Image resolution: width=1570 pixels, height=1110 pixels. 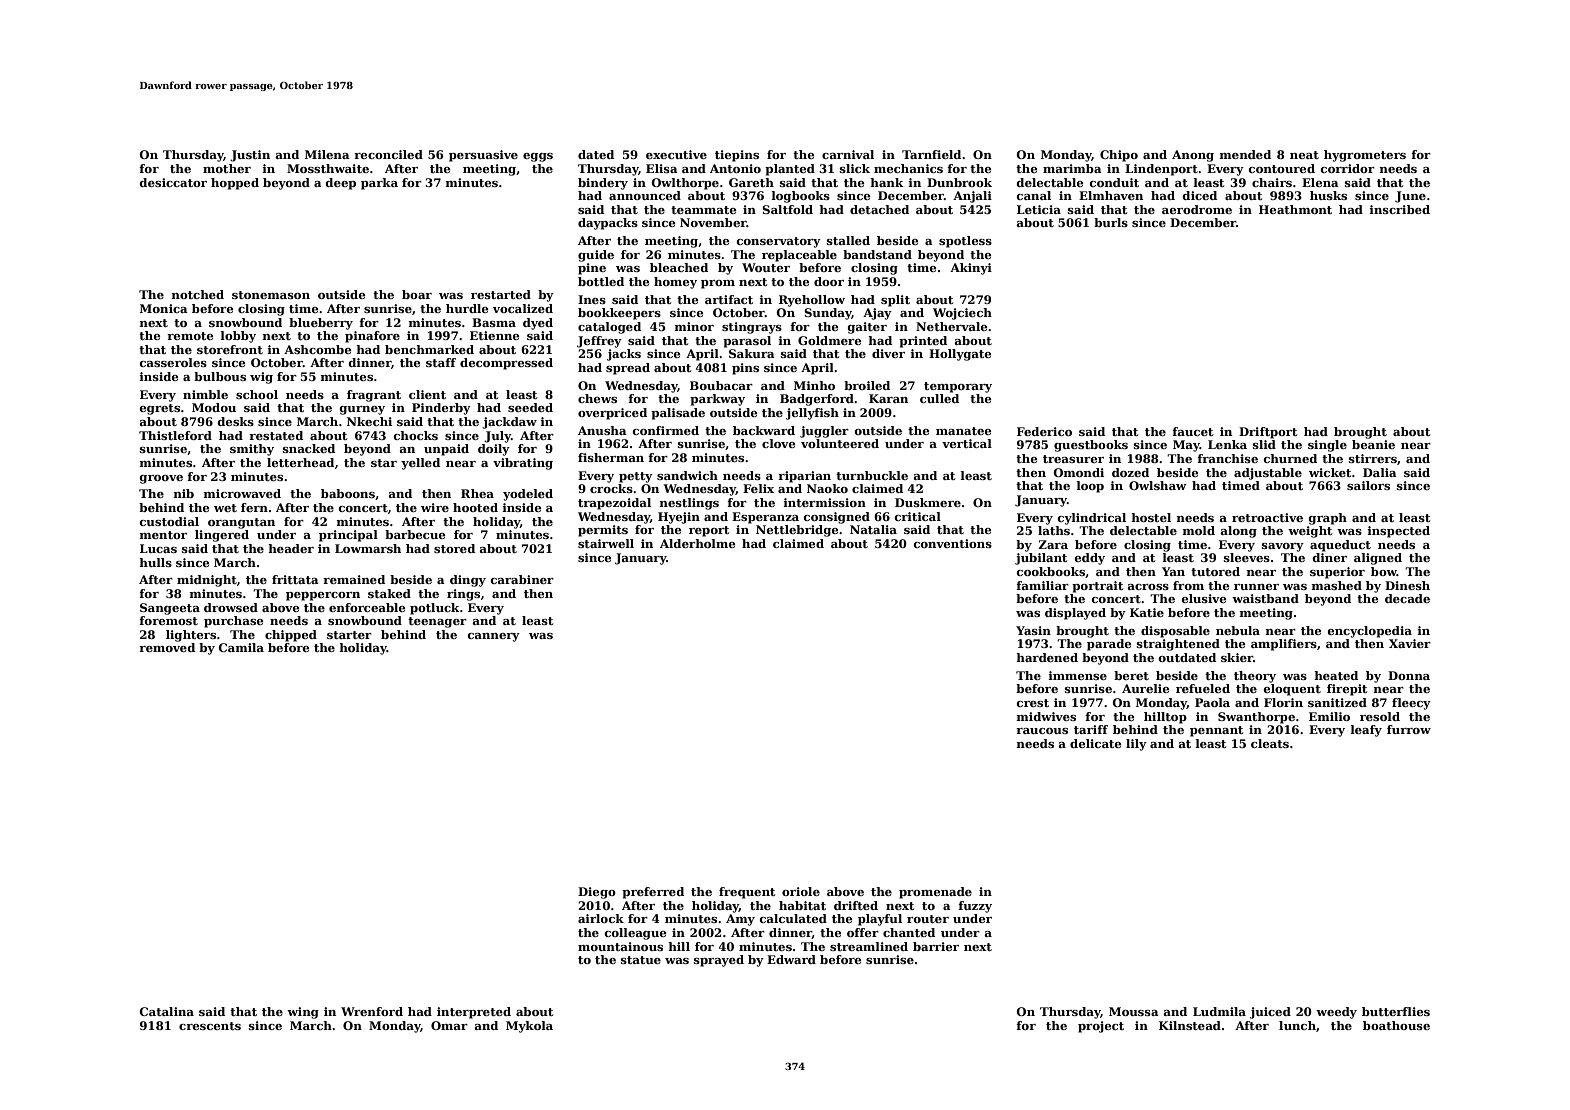 What do you see at coordinates (1042, 731) in the document?
I see `raucous` at bounding box center [1042, 731].
